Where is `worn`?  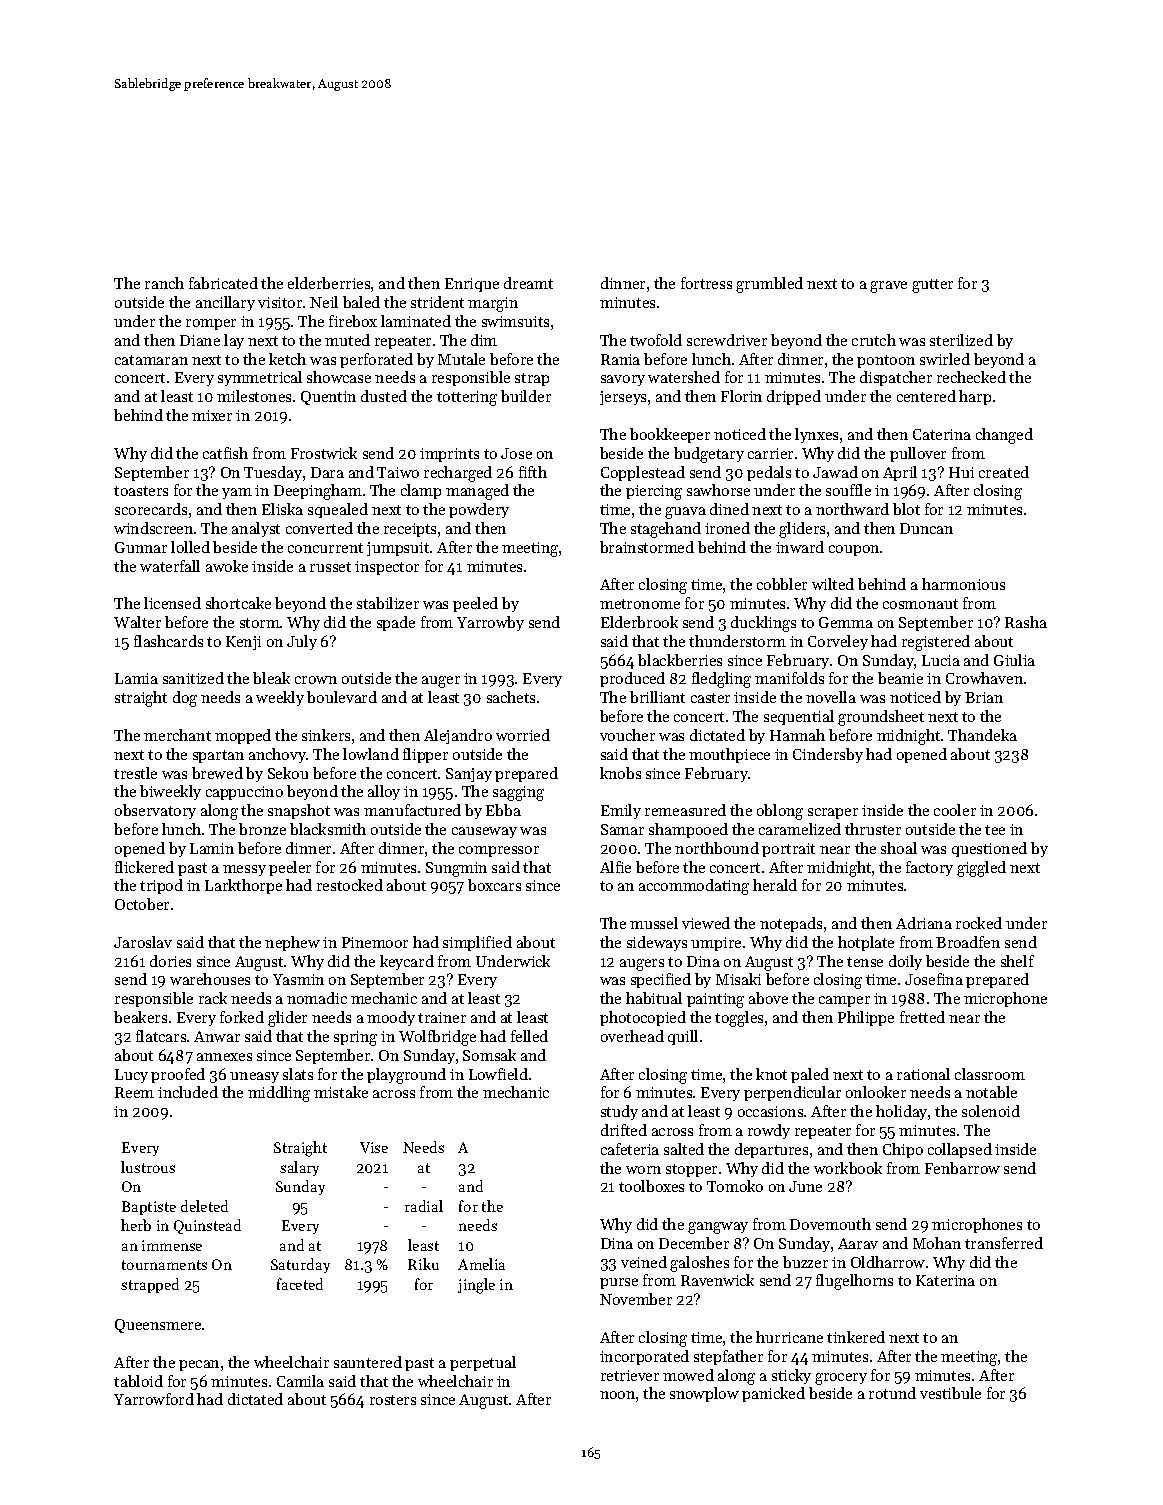
worn is located at coordinates (643, 1170).
